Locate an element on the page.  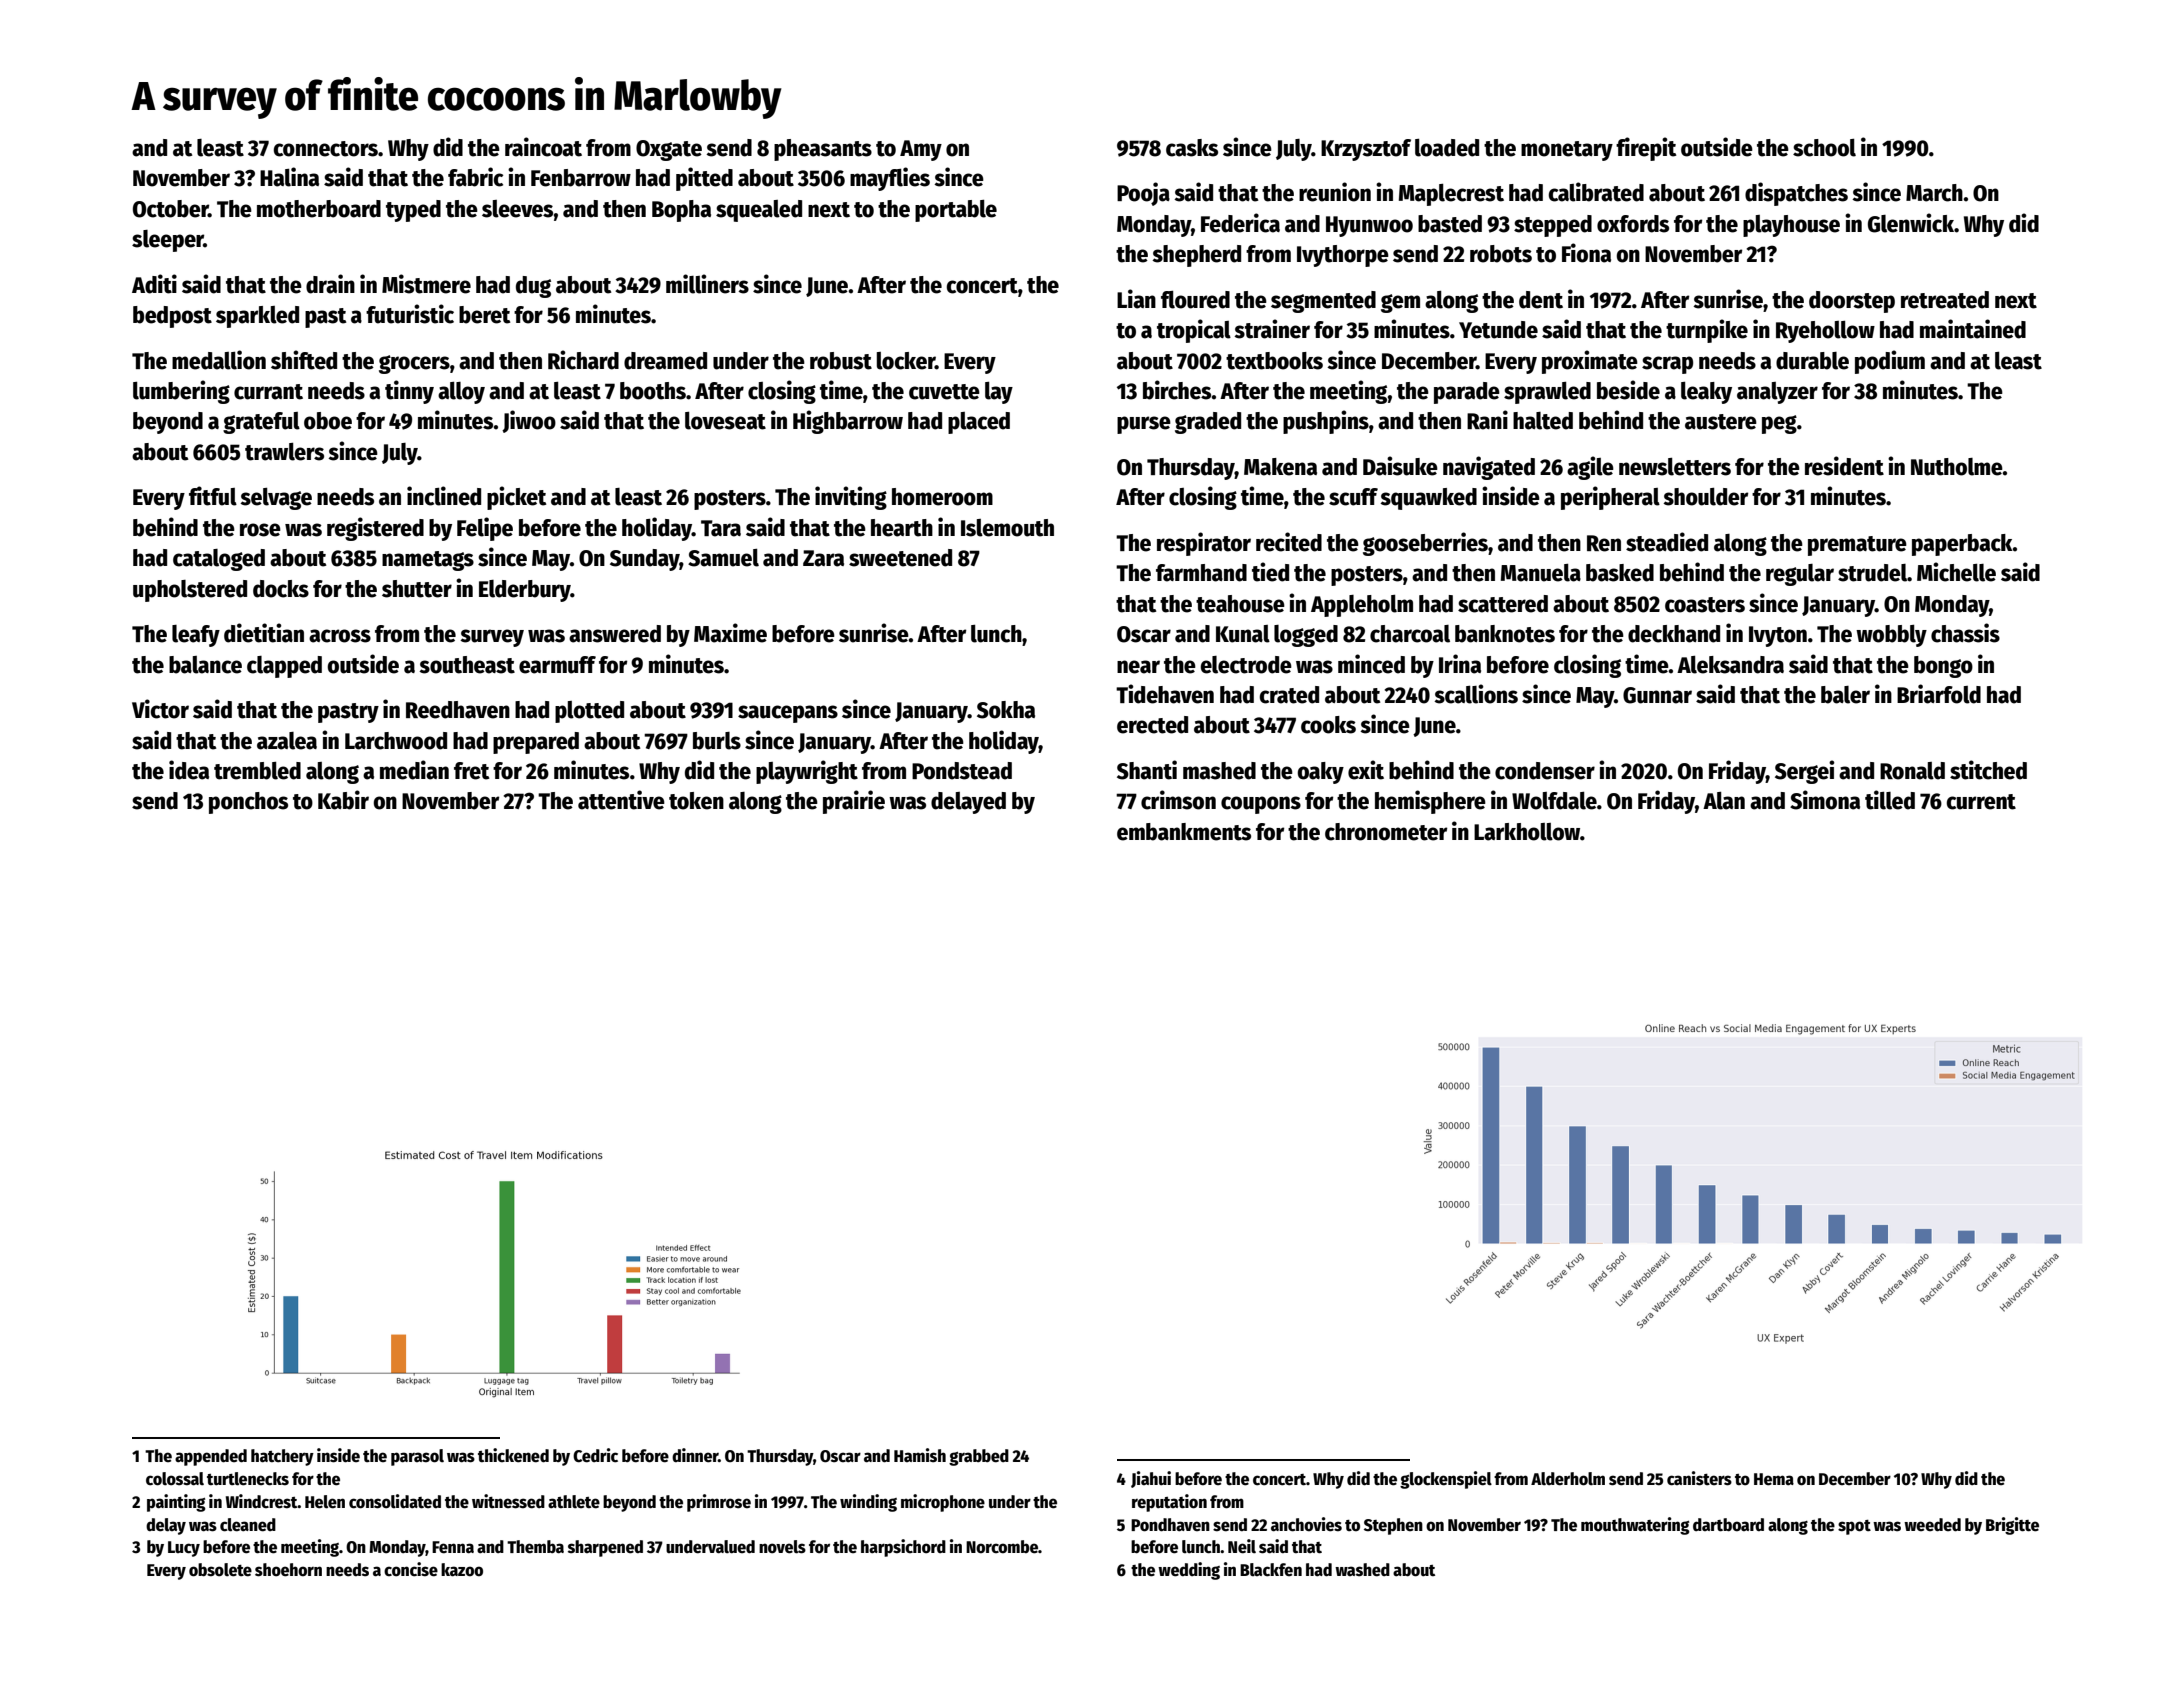
segmented is located at coordinates (1323, 302).
